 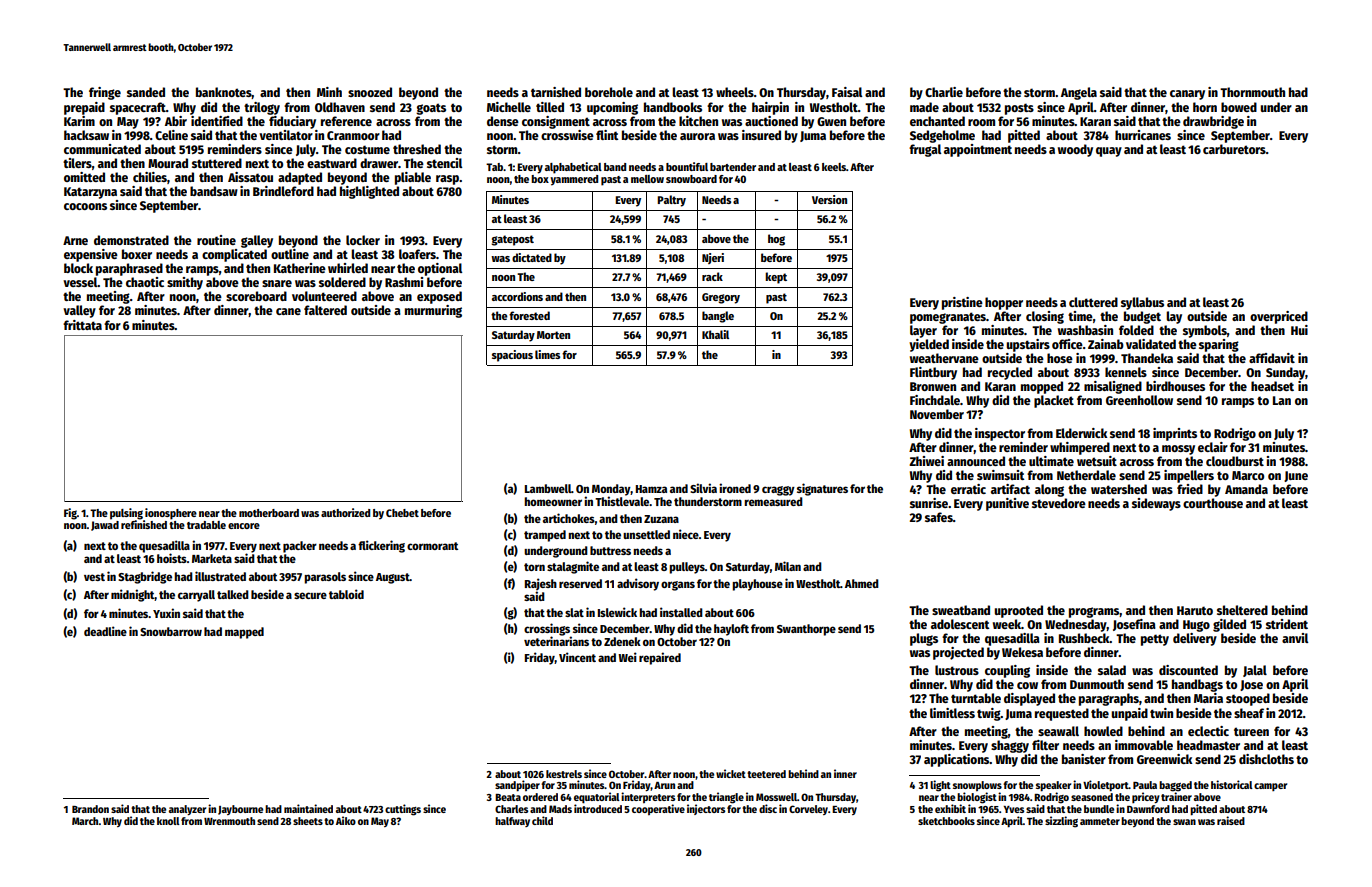 What do you see at coordinates (715, 334) in the image?
I see `Khalil` at bounding box center [715, 334].
